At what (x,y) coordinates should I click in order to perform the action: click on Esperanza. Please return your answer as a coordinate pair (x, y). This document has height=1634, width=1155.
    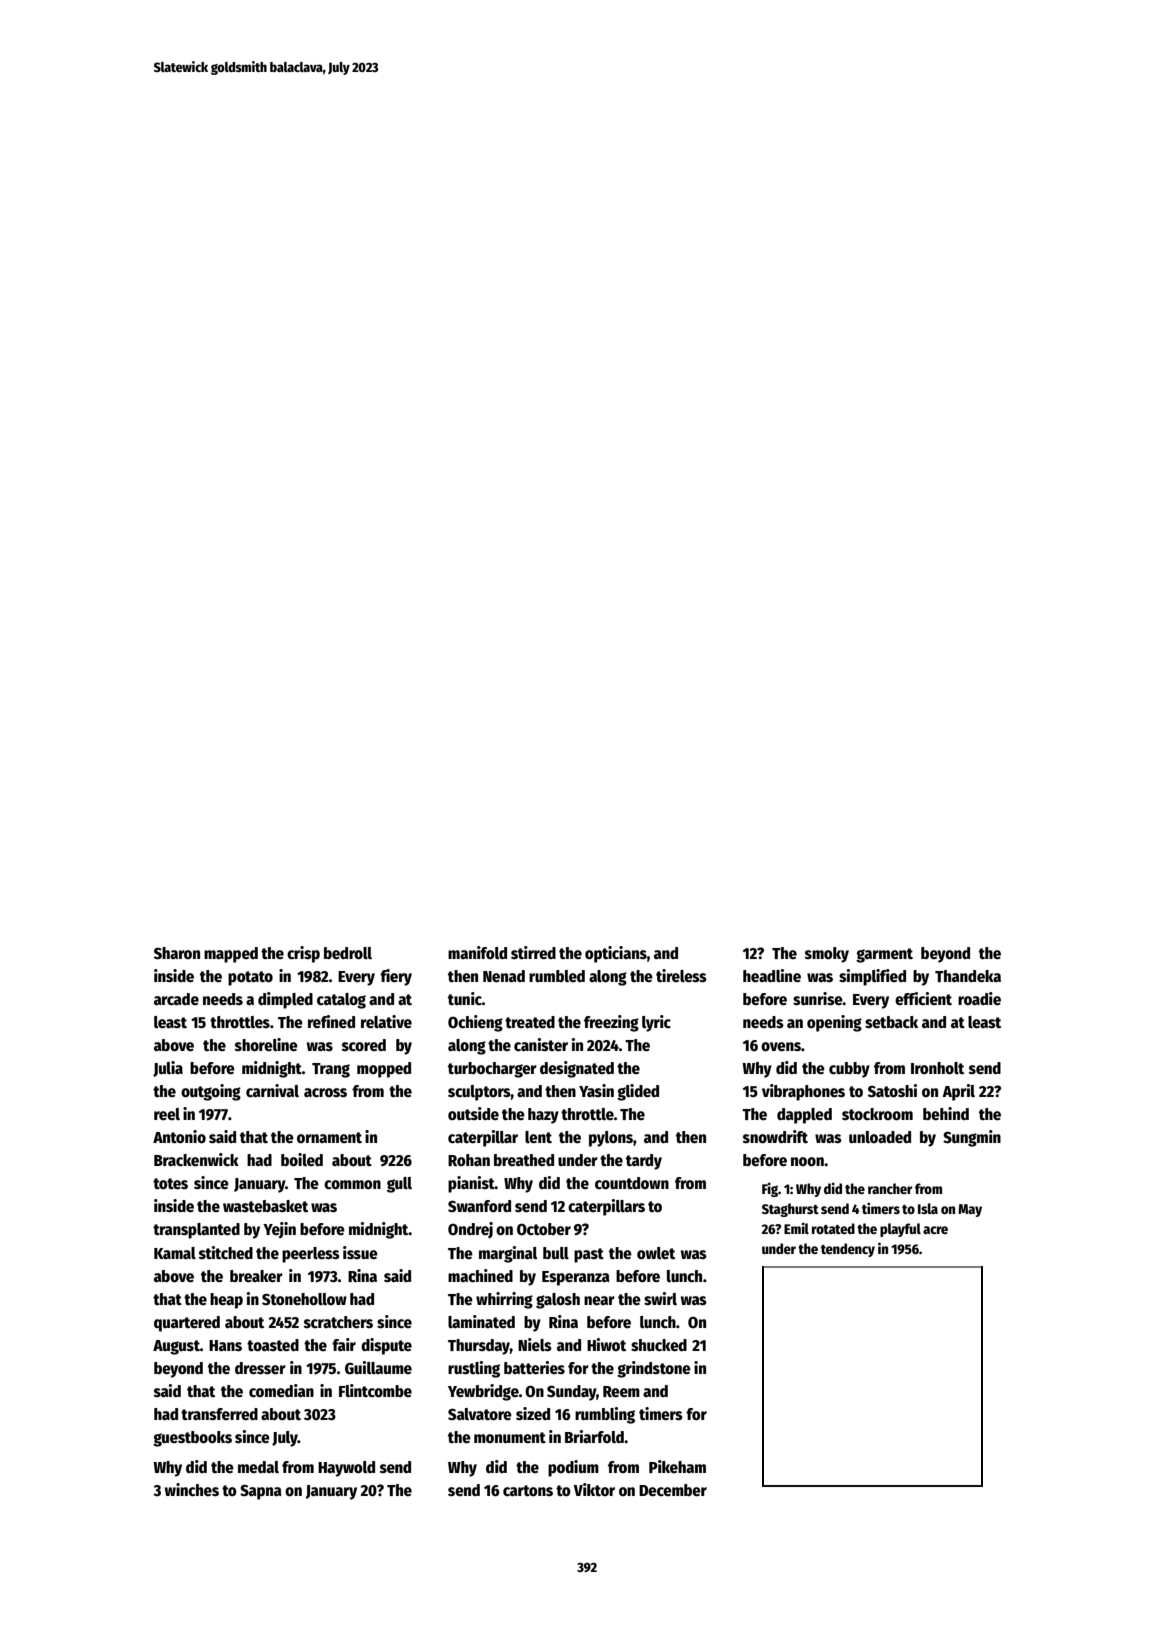
    Looking at the image, I should click on (576, 1278).
